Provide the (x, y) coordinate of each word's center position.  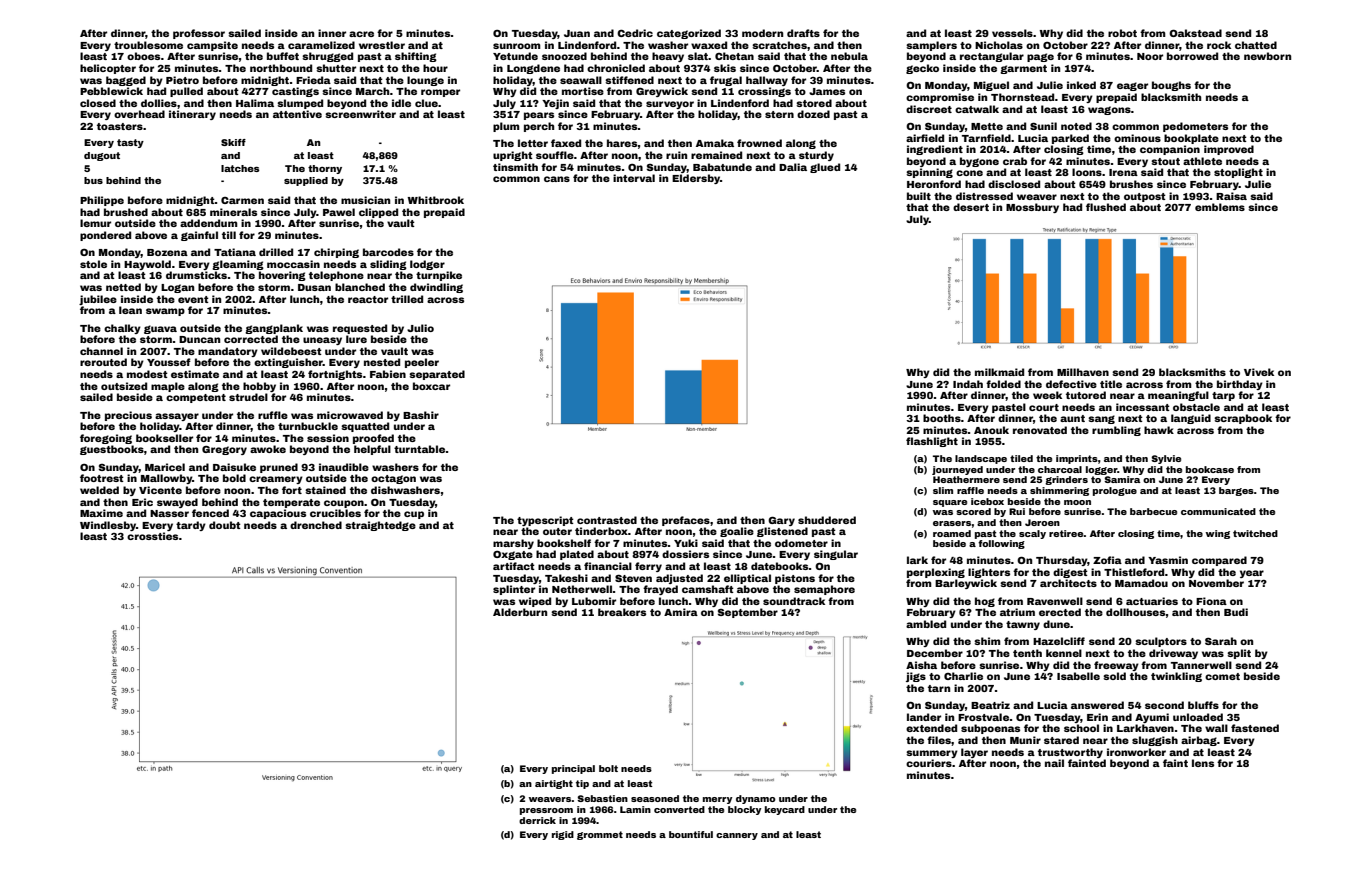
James (827, 91)
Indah (968, 384)
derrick (537, 820)
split (1239, 654)
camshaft (708, 589)
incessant (1143, 407)
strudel (248, 397)
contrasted (607, 520)
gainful (199, 236)
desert (971, 207)
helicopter (108, 69)
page (1040, 57)
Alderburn (520, 612)
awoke (268, 449)
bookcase (1210, 469)
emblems (1220, 207)
